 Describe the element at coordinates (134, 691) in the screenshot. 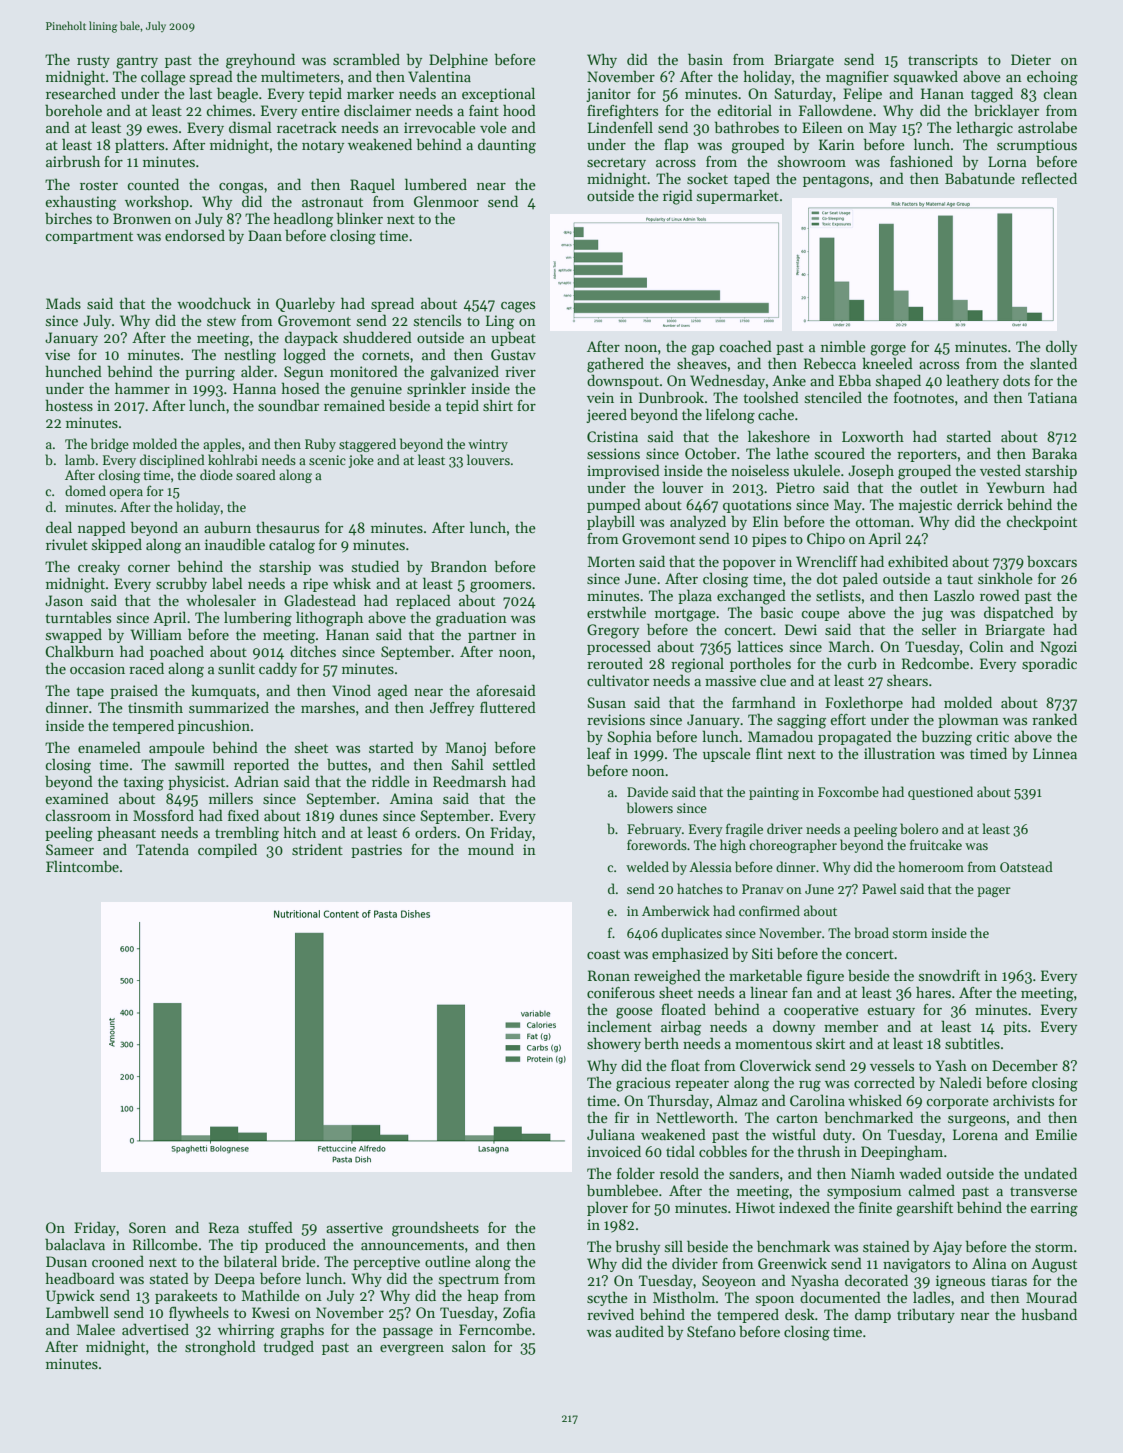

I see `praised` at that location.
